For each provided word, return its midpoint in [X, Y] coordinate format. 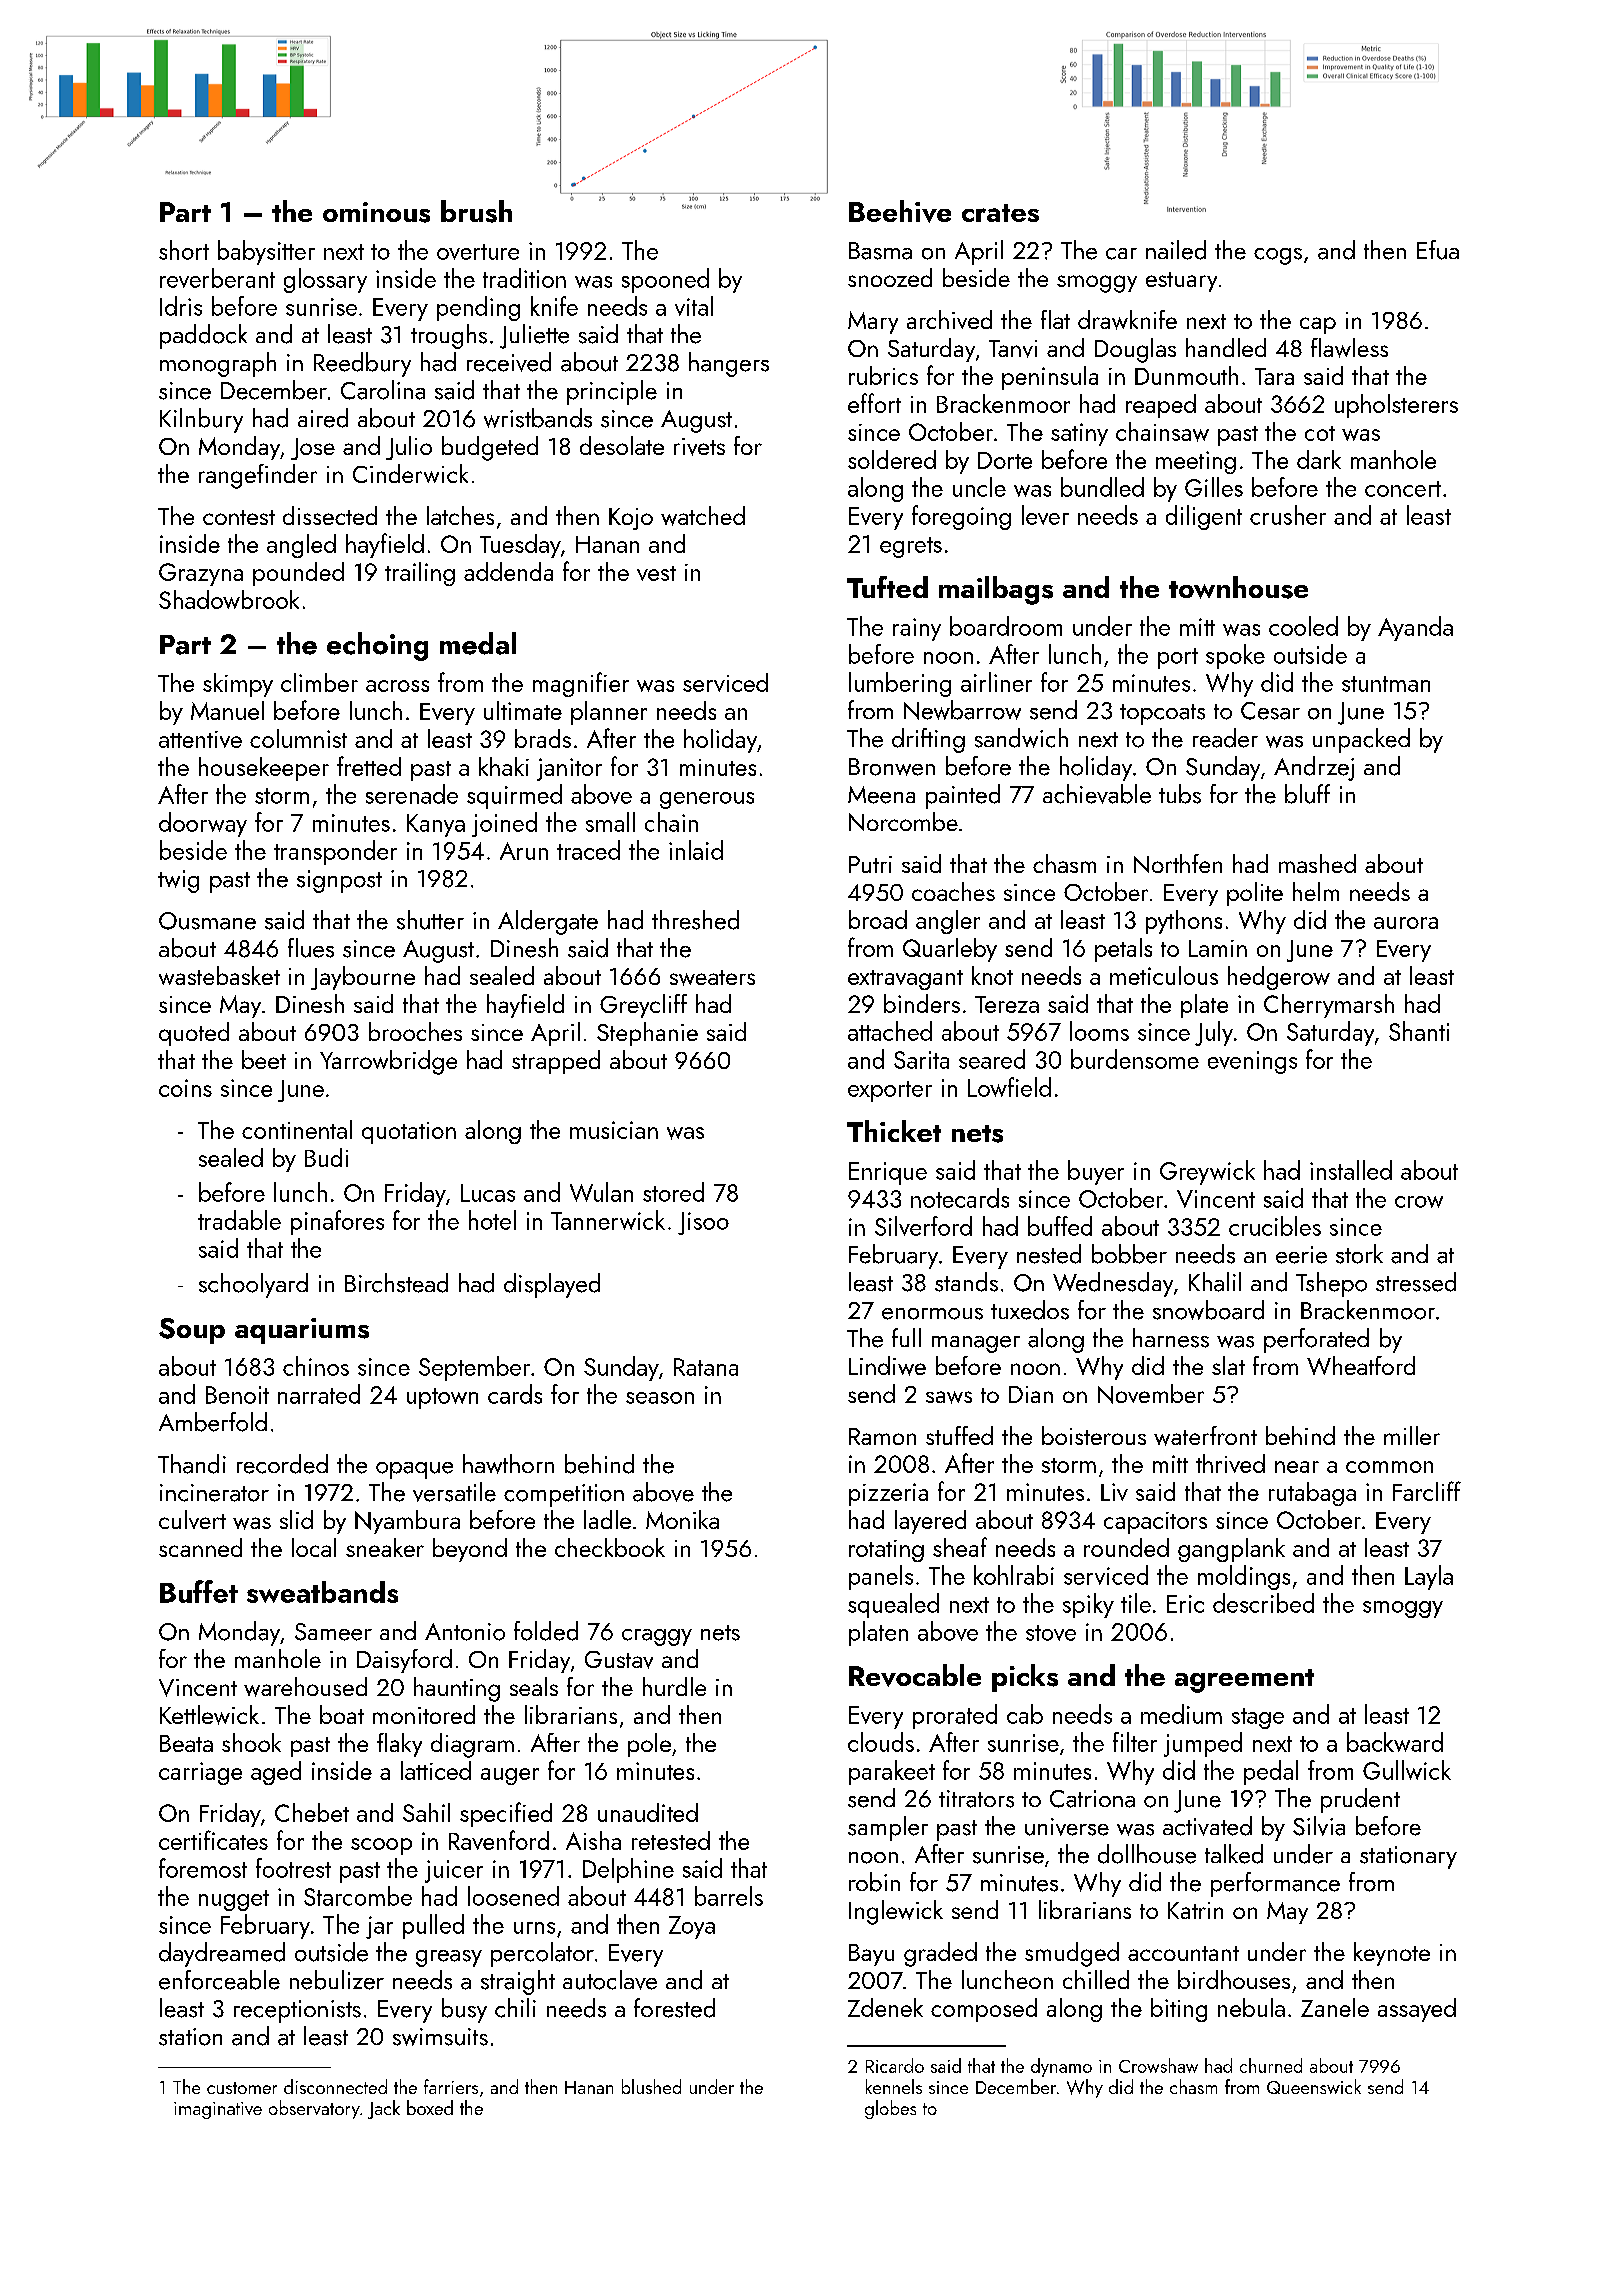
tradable [239, 1220]
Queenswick [1314, 2086]
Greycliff [643, 1006]
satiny [1079, 434]
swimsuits [440, 2037]
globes [890, 2109]
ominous [376, 212]
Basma [880, 251]
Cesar [1270, 711]
